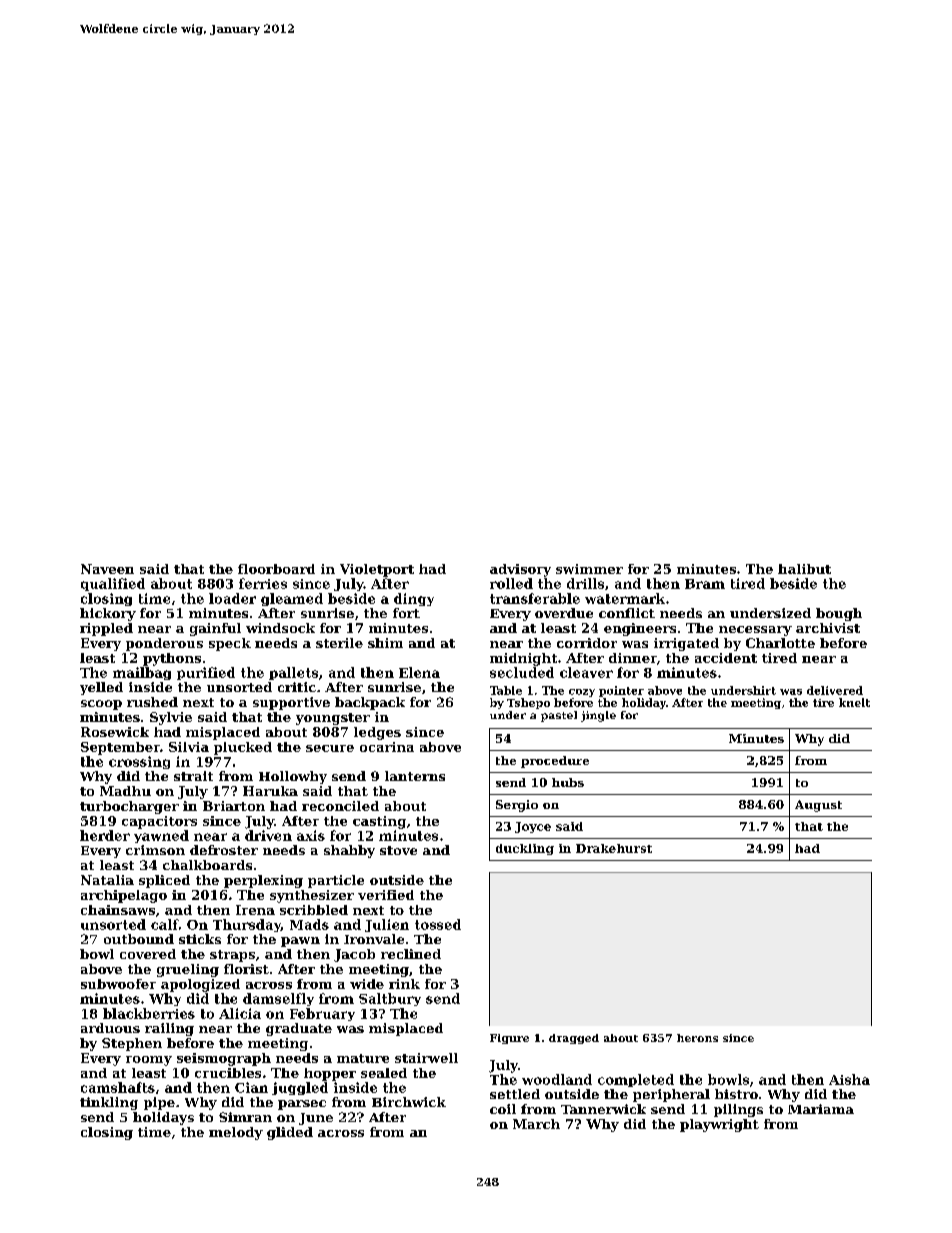 This screenshot has height=1233, width=952. I want to click on melody, so click(236, 1133).
